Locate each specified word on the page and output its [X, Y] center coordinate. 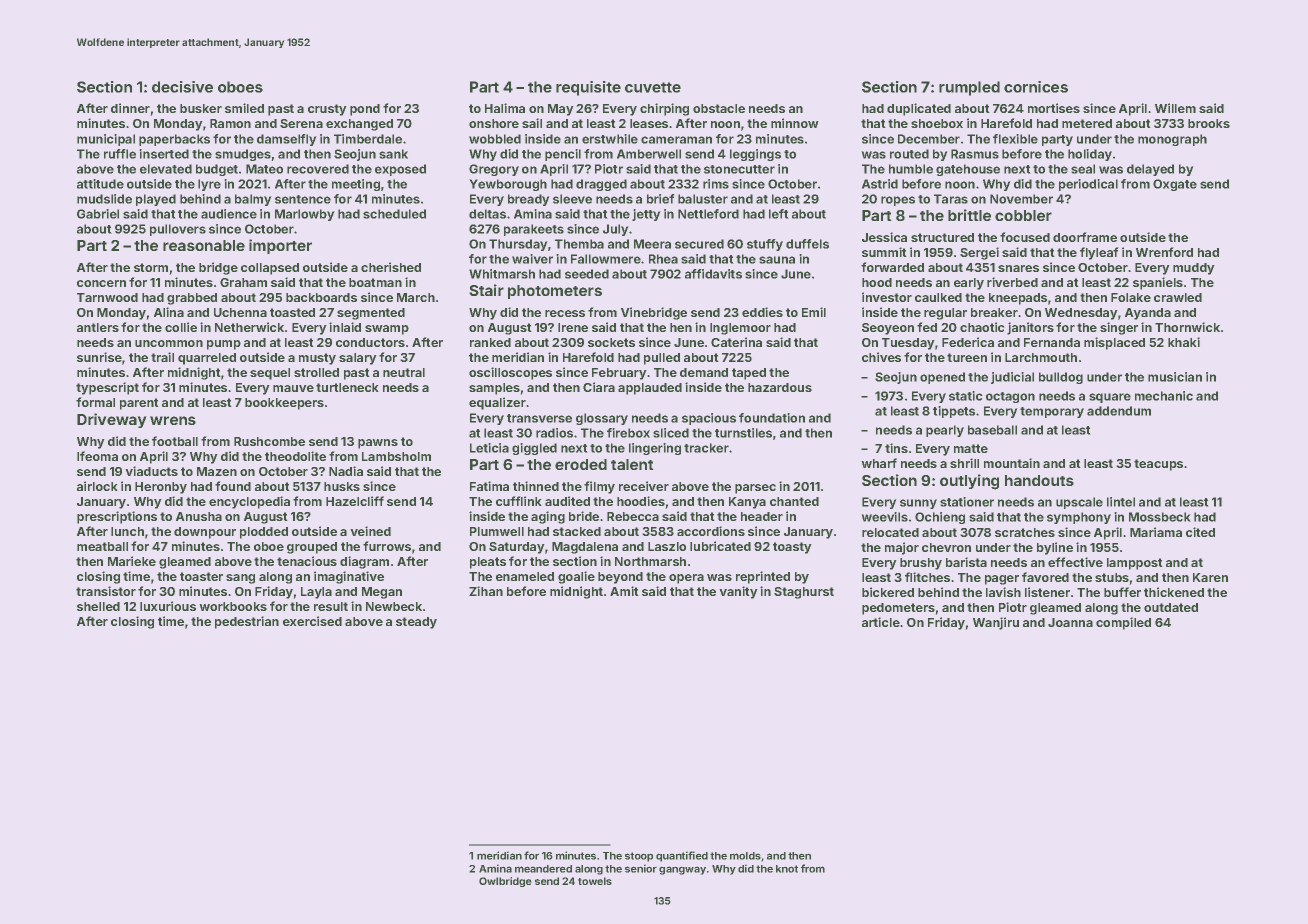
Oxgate [1175, 185]
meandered [543, 869]
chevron [946, 547]
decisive [182, 87]
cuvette [653, 87]
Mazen [217, 471]
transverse [539, 418]
